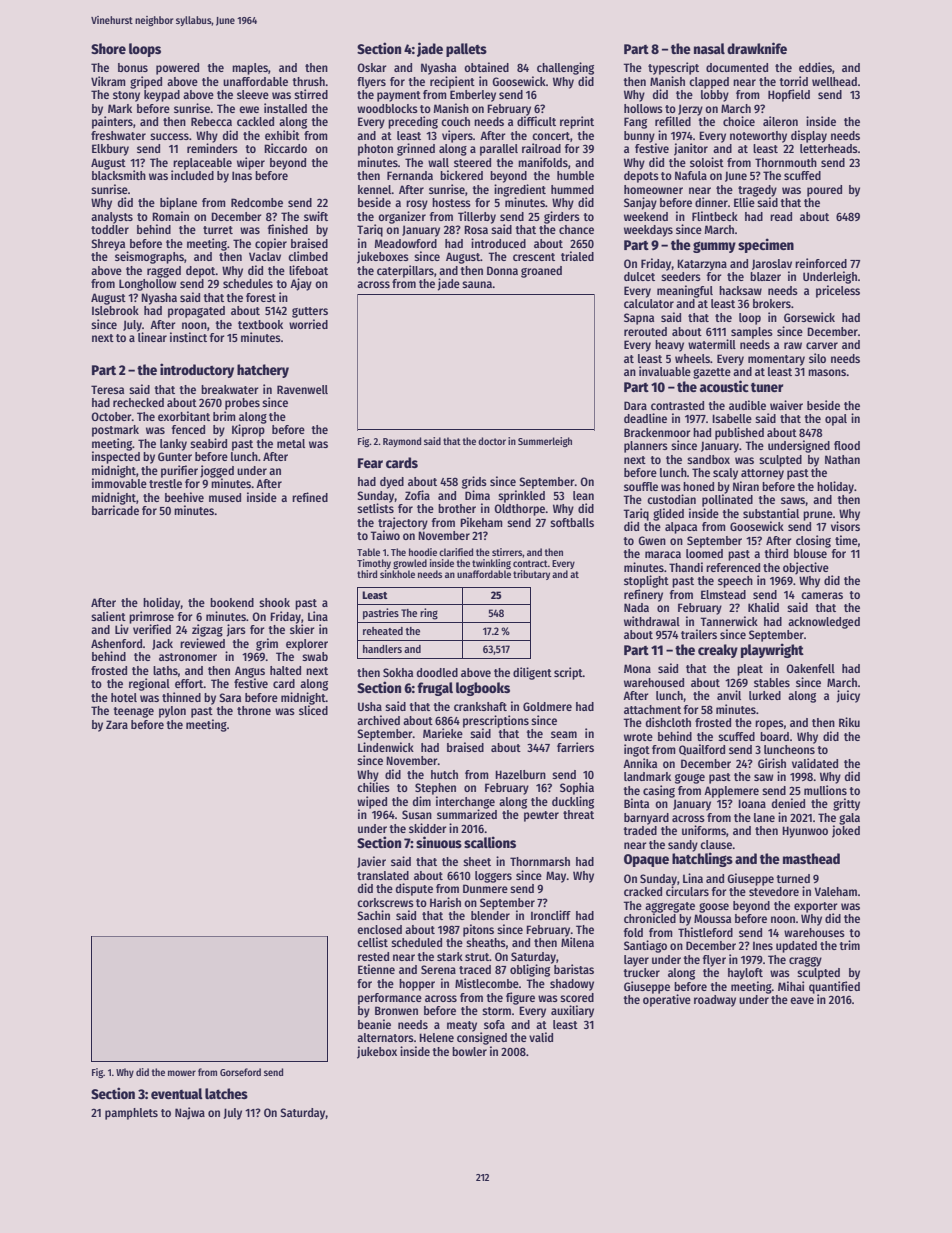 The image size is (952, 1233). What do you see at coordinates (572, 1011) in the image?
I see `auxiliary` at bounding box center [572, 1011].
